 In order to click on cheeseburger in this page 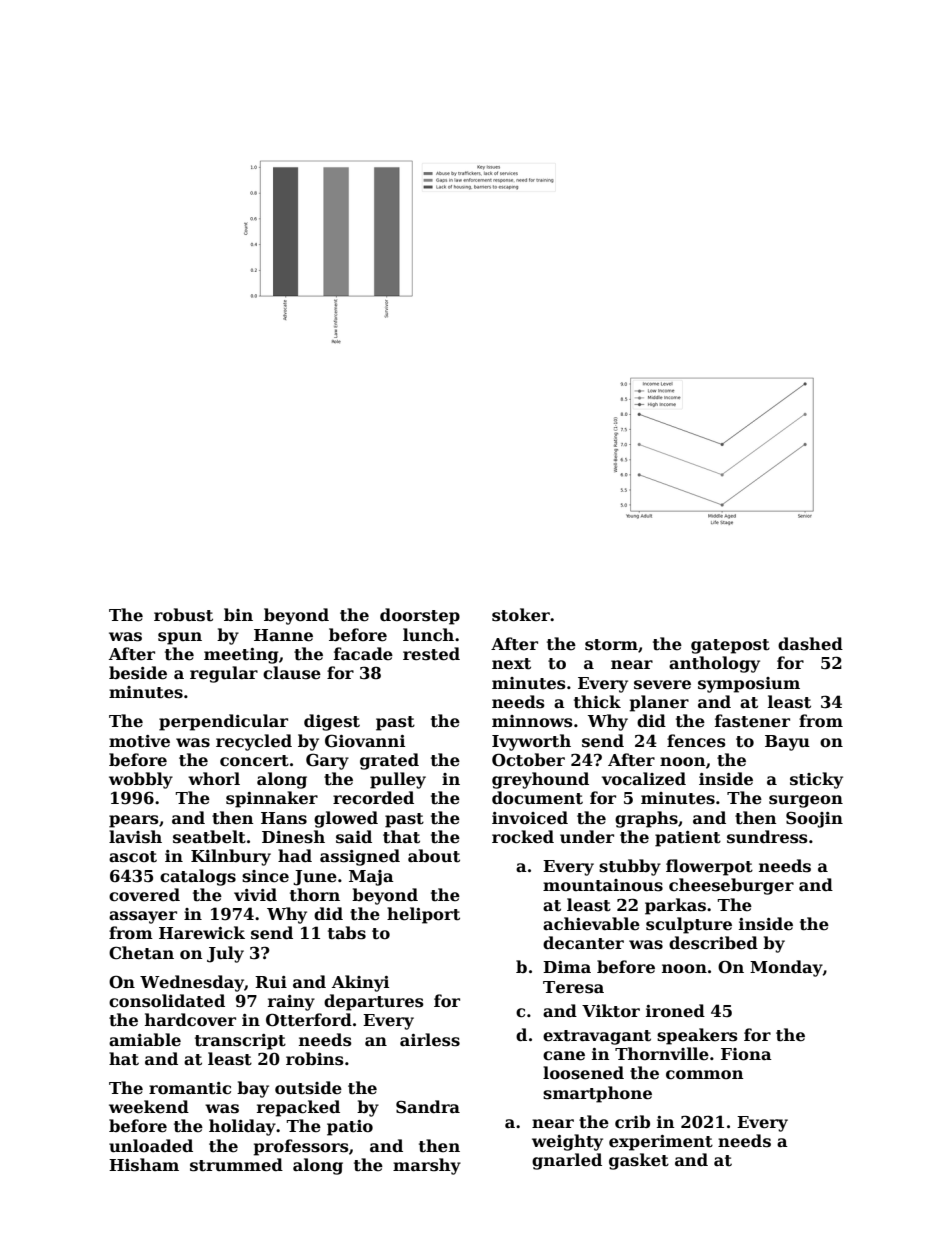, I will do `click(731, 886)`.
